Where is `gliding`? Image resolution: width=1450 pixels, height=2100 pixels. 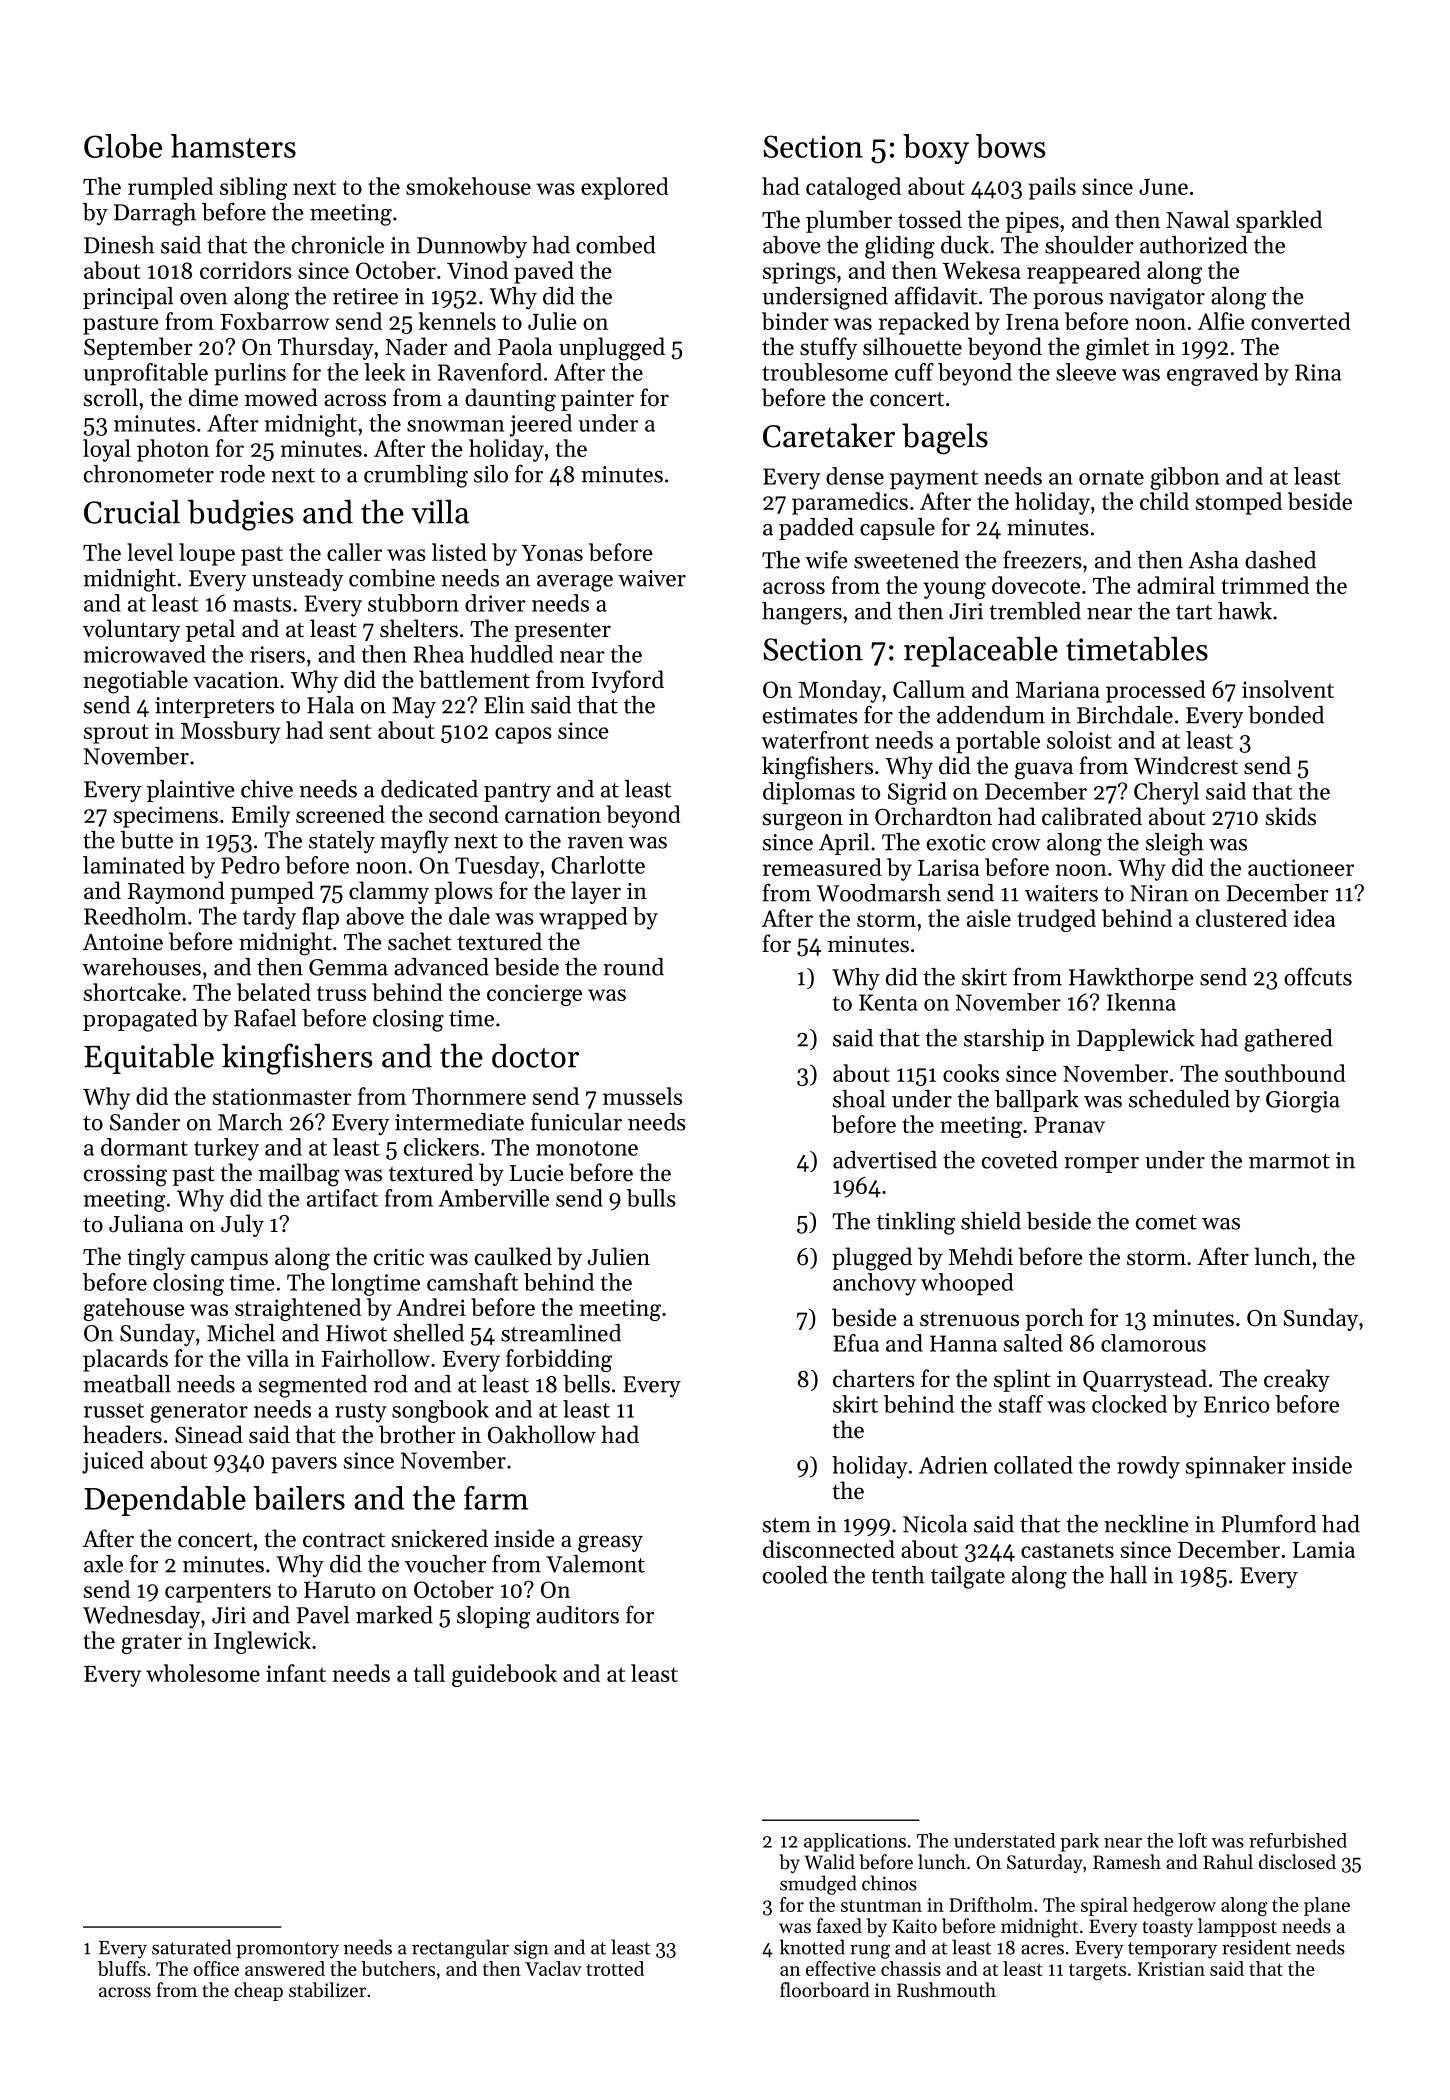
gliding is located at coordinates (900, 247).
